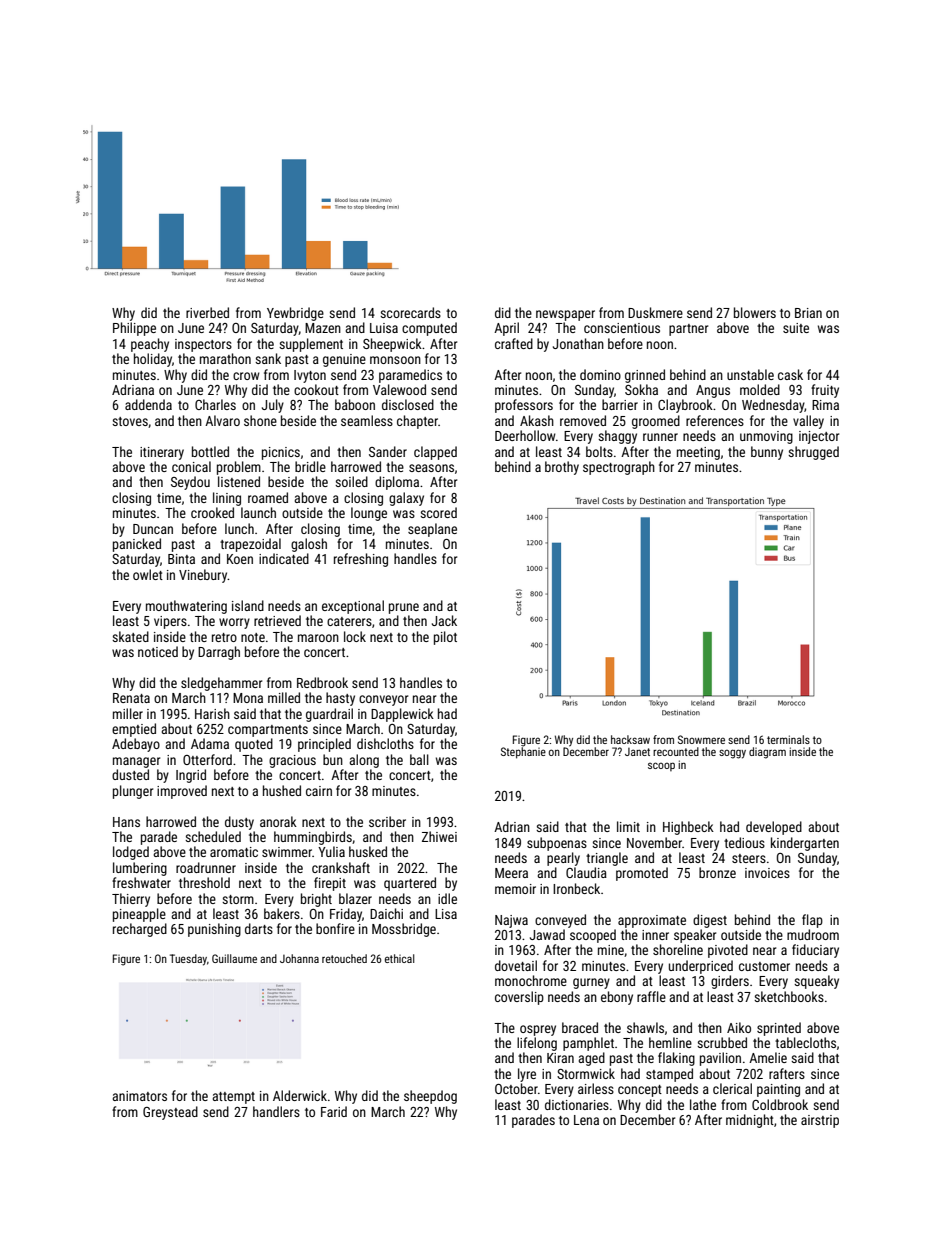  What do you see at coordinates (701, 739) in the screenshot?
I see `Snowmere` at bounding box center [701, 739].
